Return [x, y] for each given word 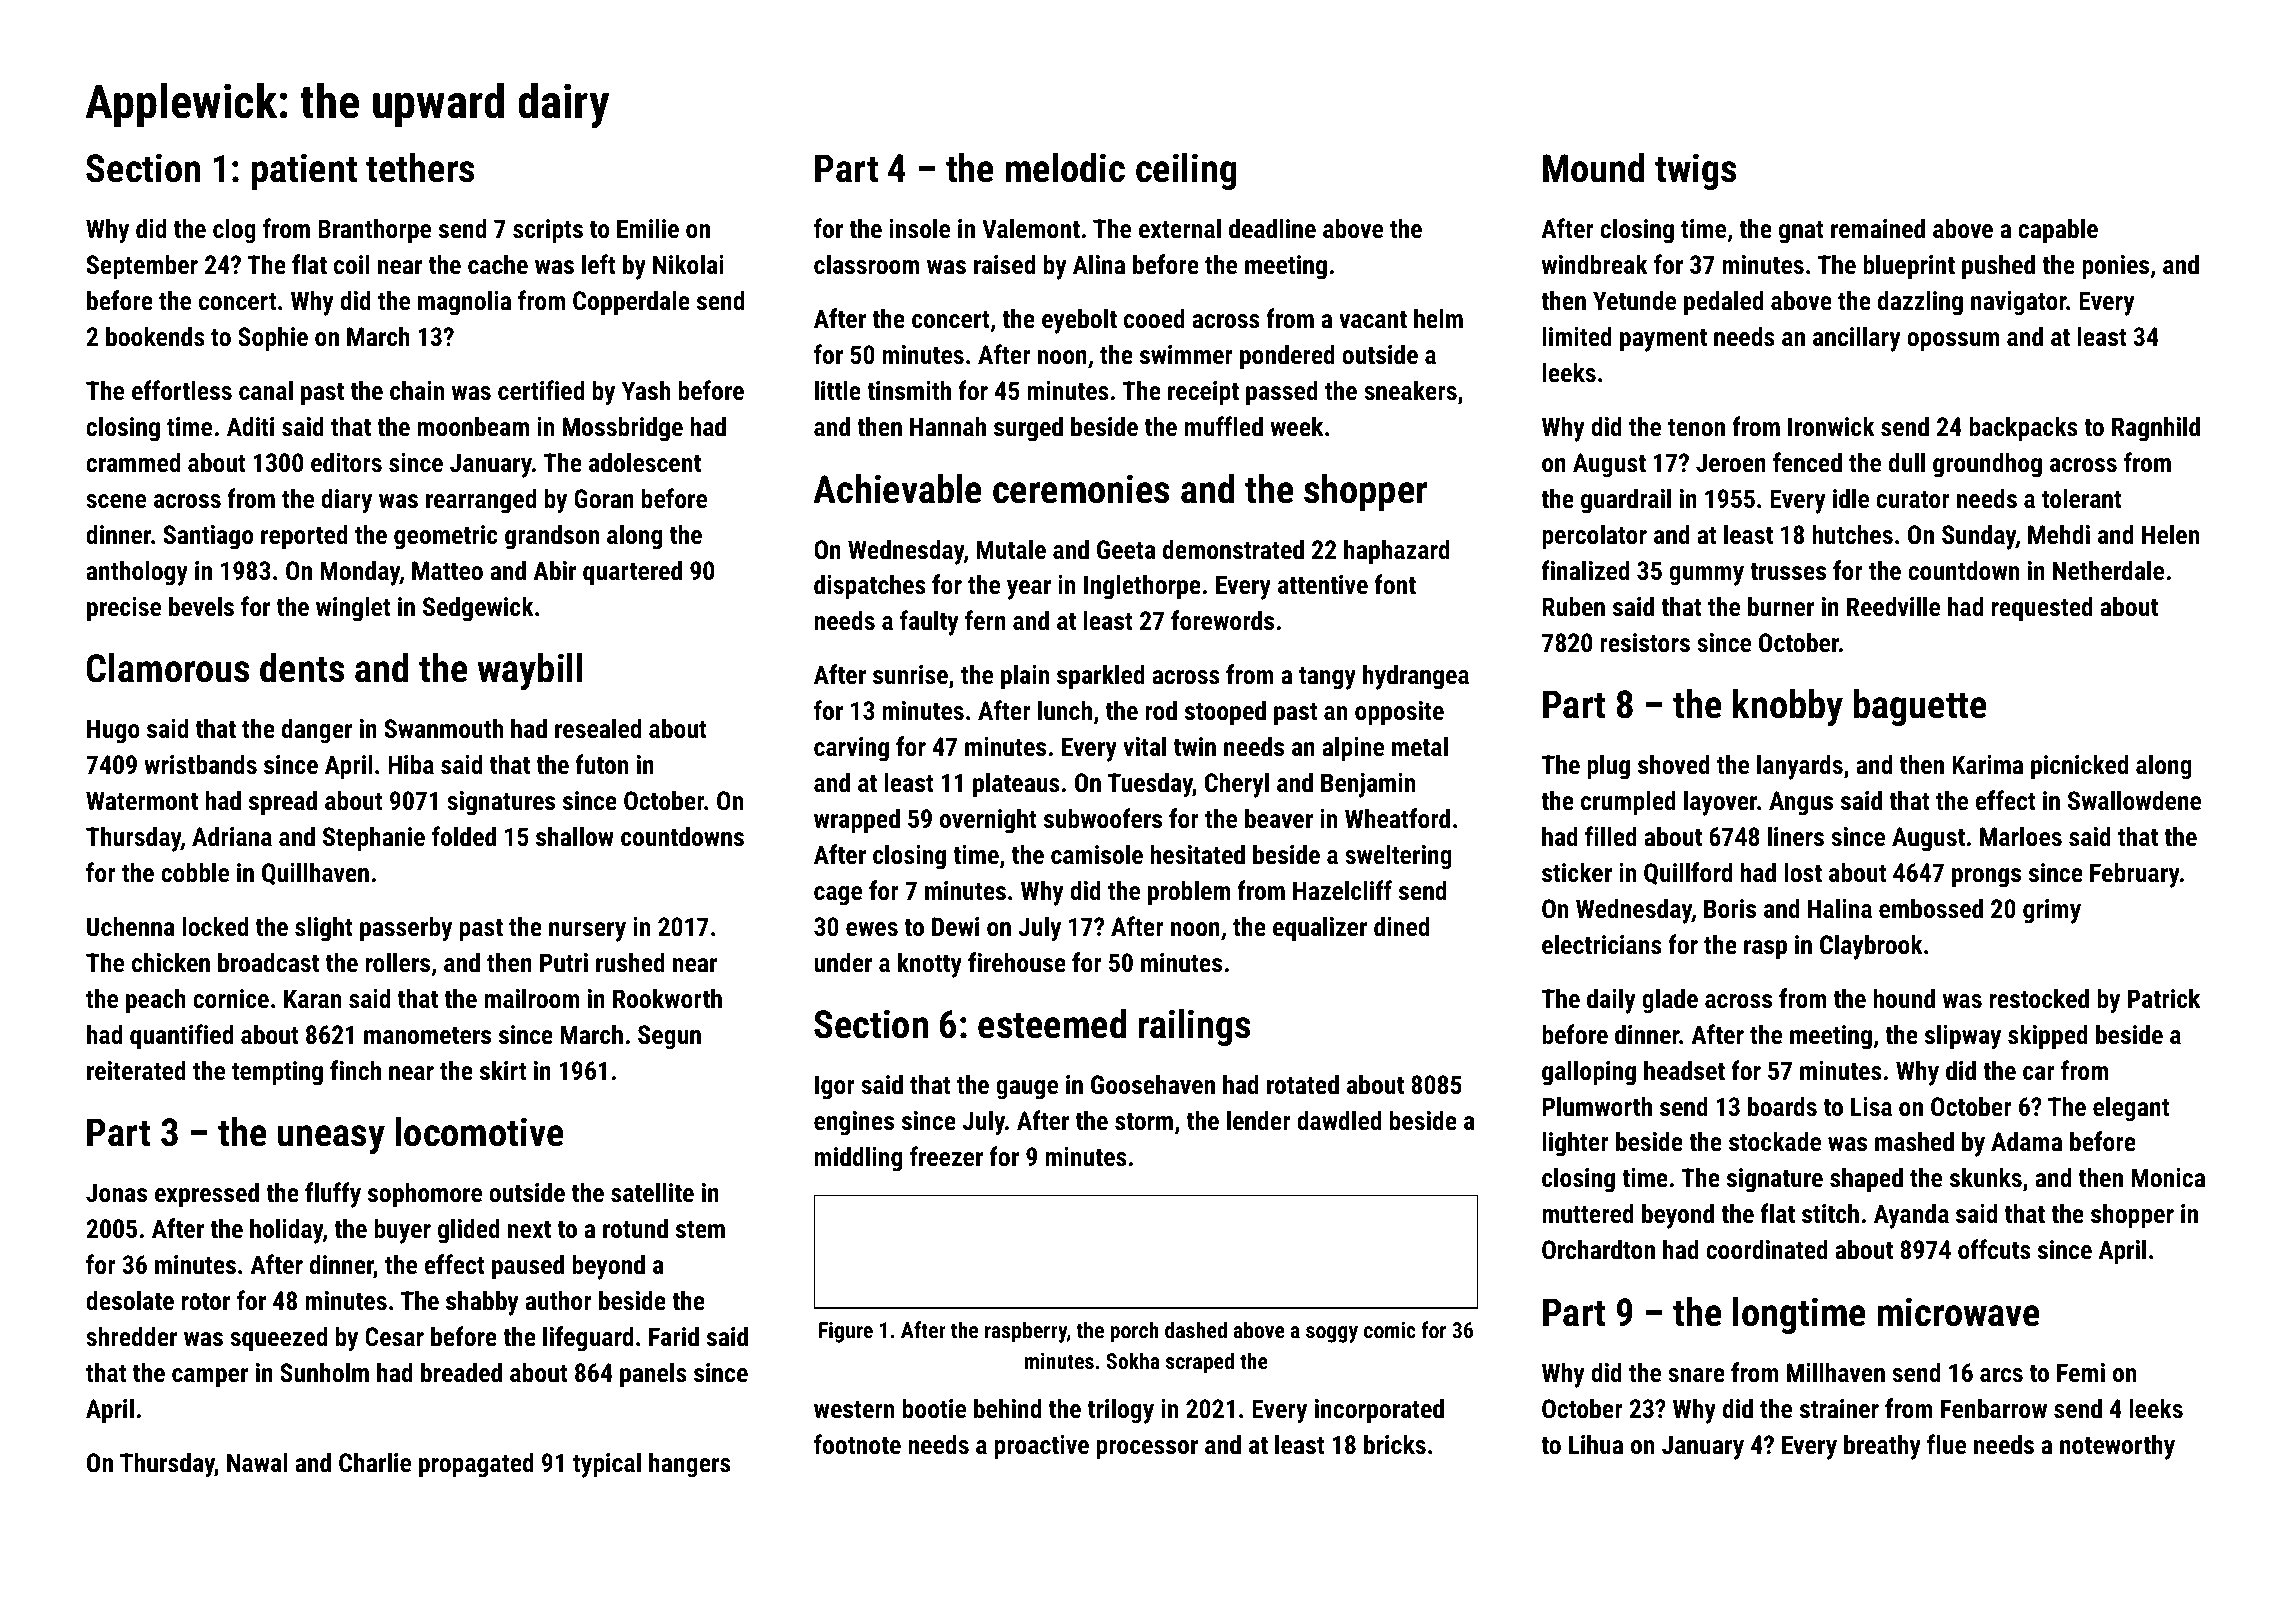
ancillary [1857, 339]
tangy [1327, 678]
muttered [1588, 1213]
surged [1028, 429]
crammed [133, 462]
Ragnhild [2156, 429]
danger [317, 731]
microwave [1959, 1312]
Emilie [648, 228]
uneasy [331, 1139]
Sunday [1979, 537]
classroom [866, 264]
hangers [690, 1465]
